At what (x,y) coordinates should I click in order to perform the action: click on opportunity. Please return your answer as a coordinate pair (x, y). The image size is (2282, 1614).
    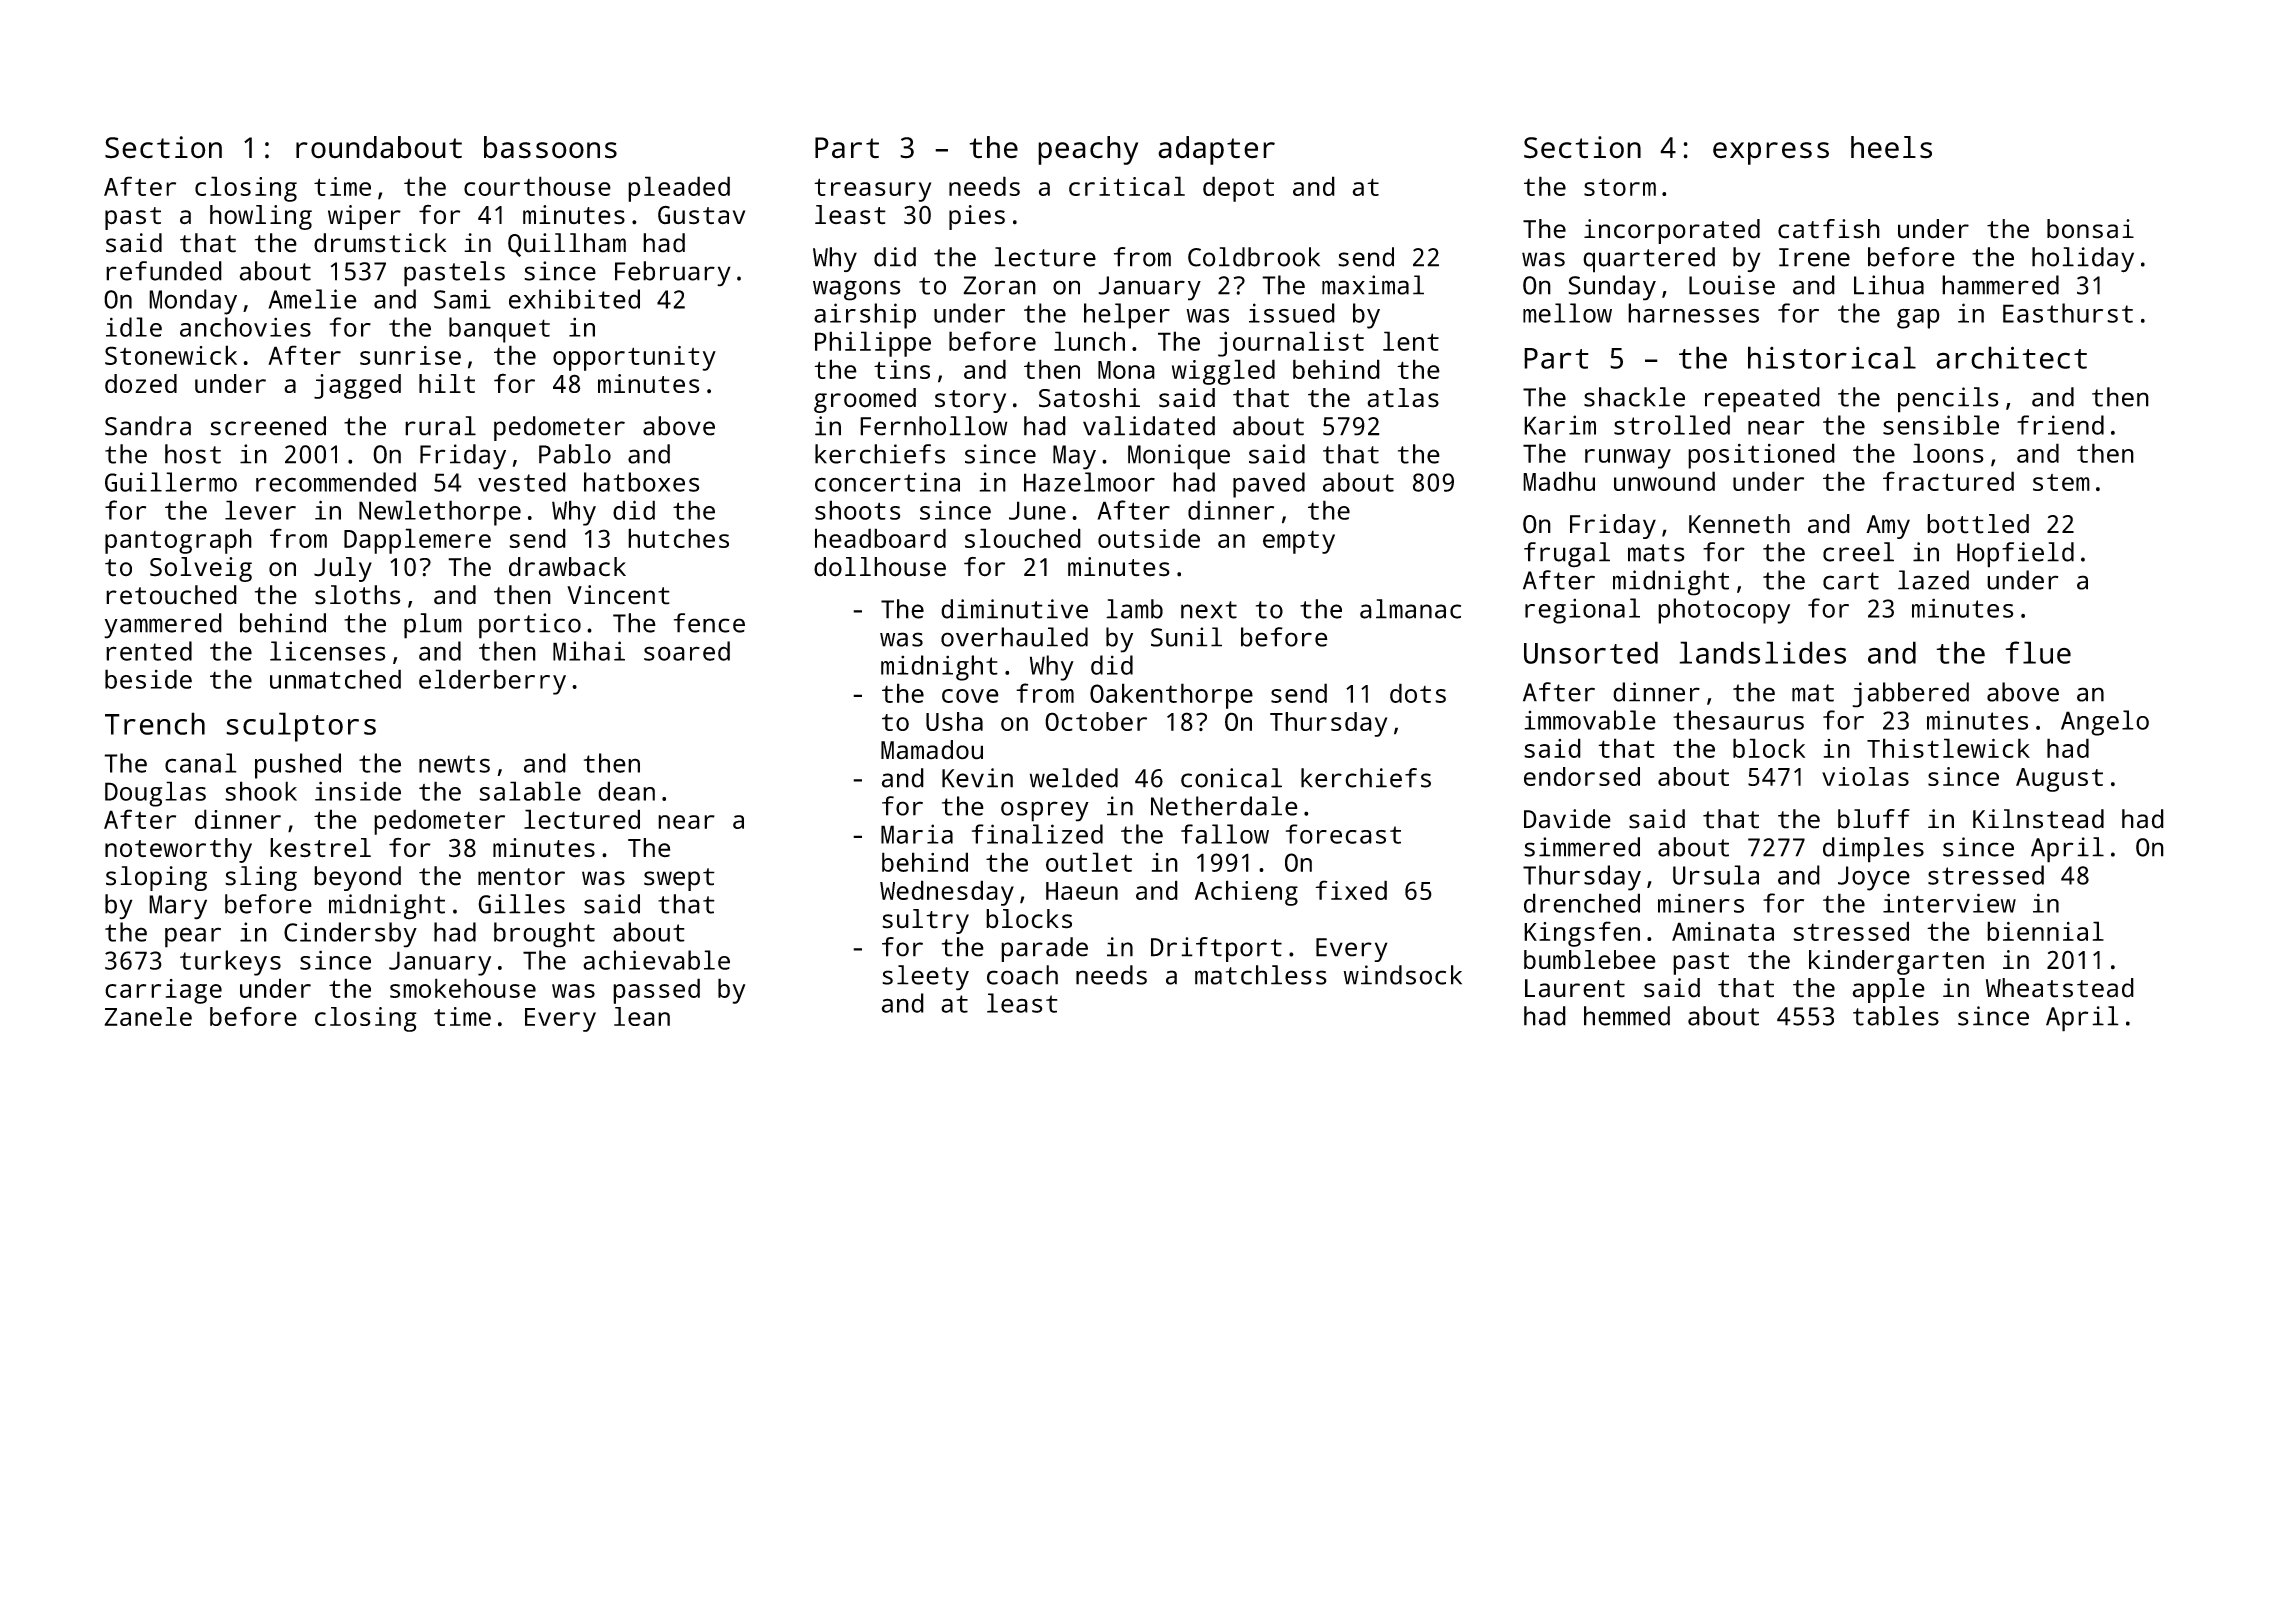
    Looking at the image, I should click on (634, 358).
